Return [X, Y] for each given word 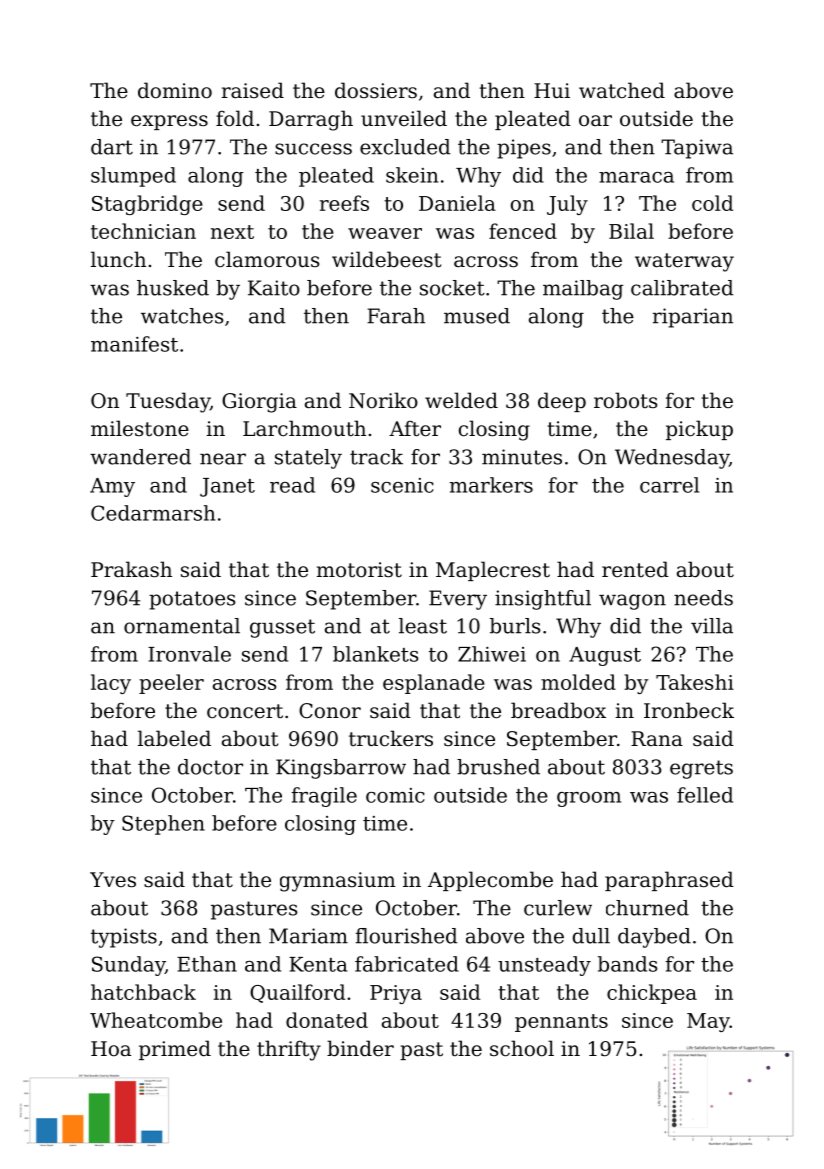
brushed [498, 767]
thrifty [289, 1050]
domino [175, 90]
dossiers [376, 90]
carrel [669, 485]
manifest [134, 344]
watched [622, 90]
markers [491, 485]
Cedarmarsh [153, 513]
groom [589, 799]
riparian [693, 318]
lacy [111, 684]
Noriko [383, 400]
